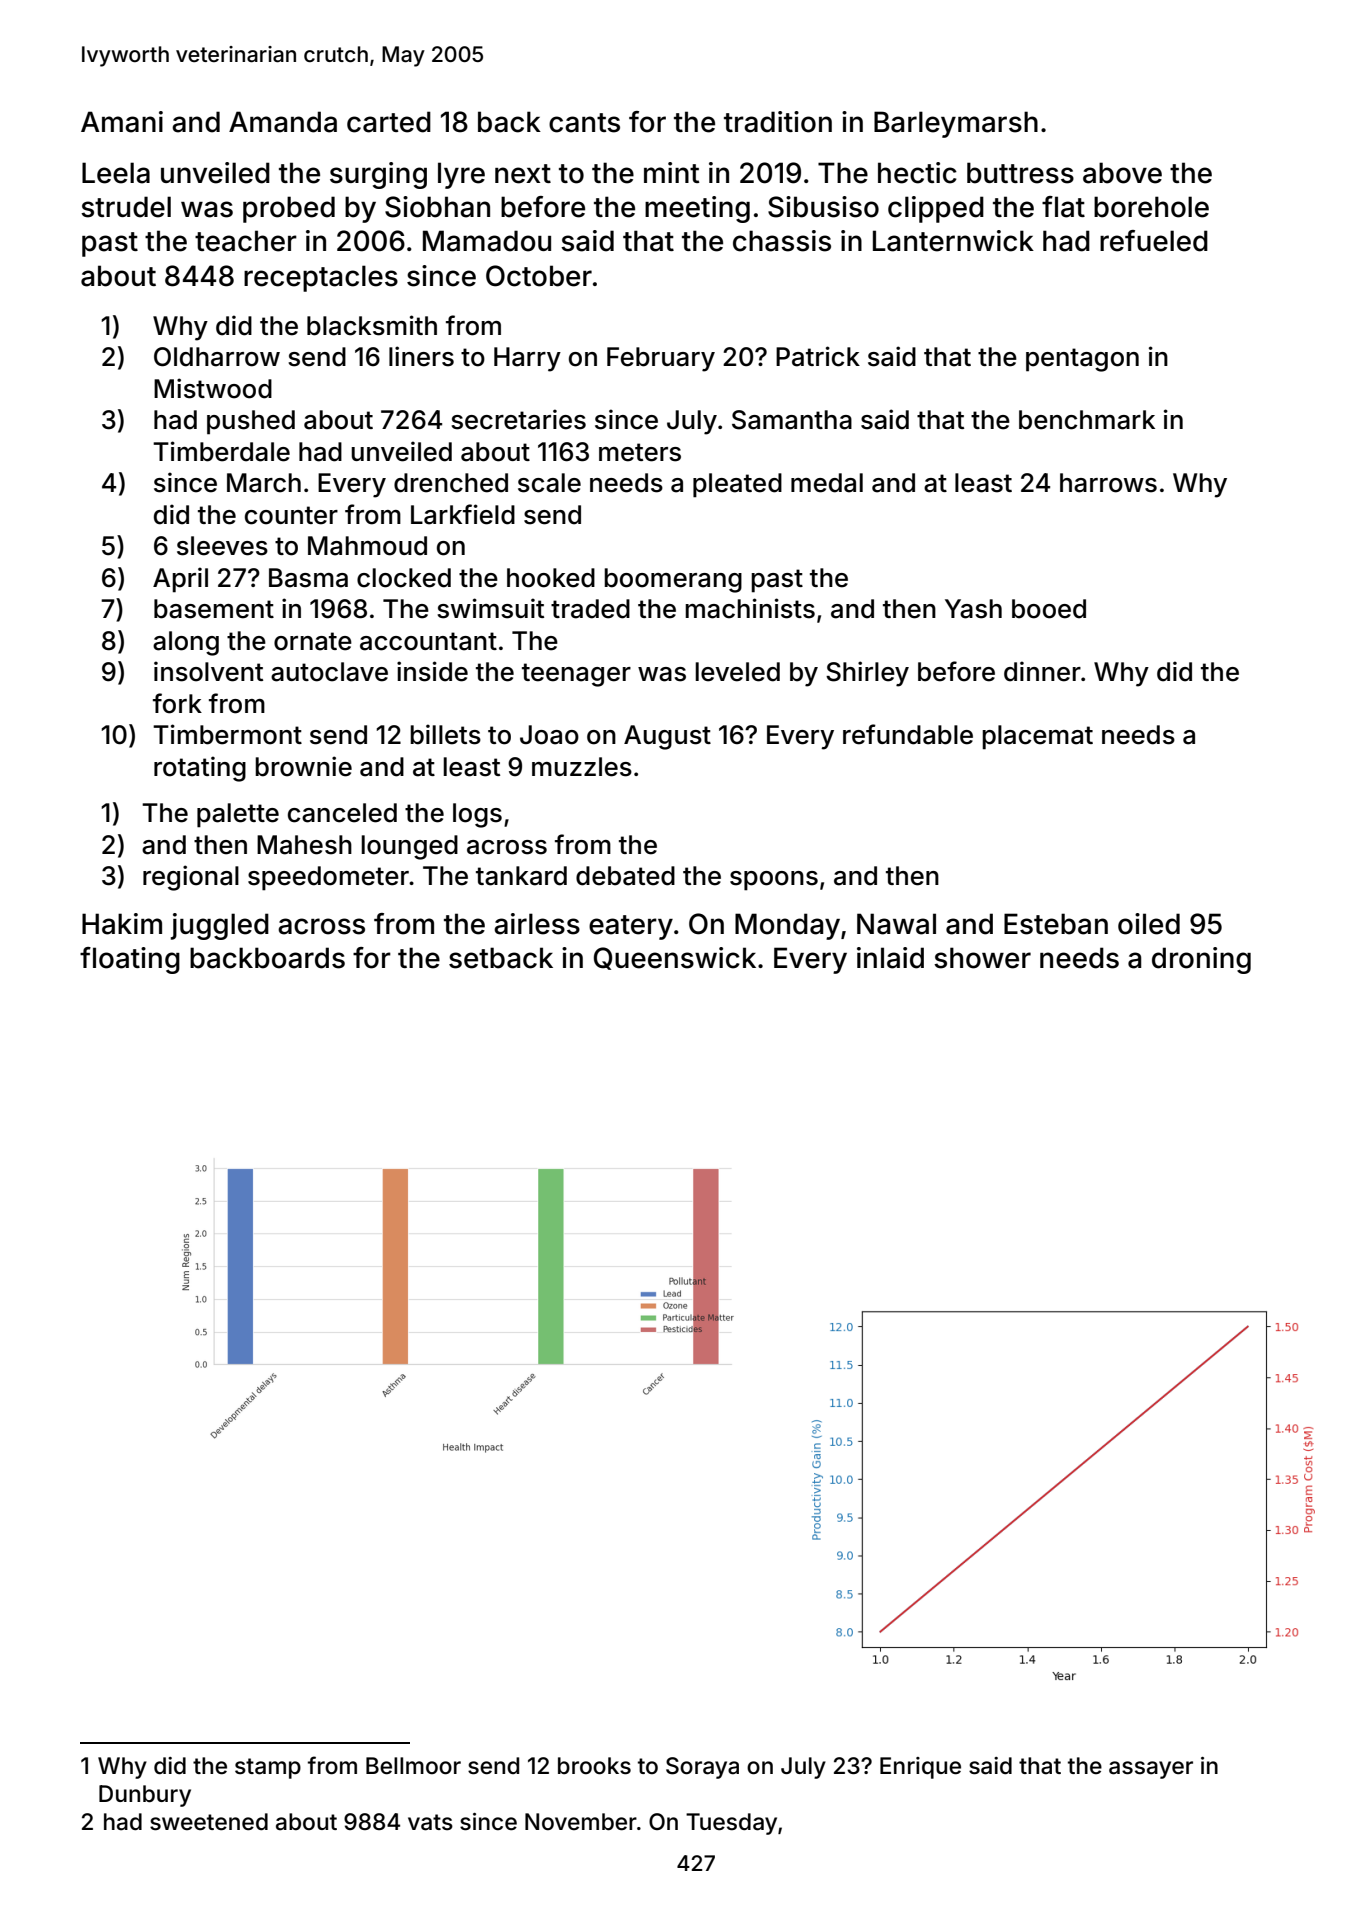  Describe the element at coordinates (1149, 924) in the screenshot. I see `oiled` at that location.
